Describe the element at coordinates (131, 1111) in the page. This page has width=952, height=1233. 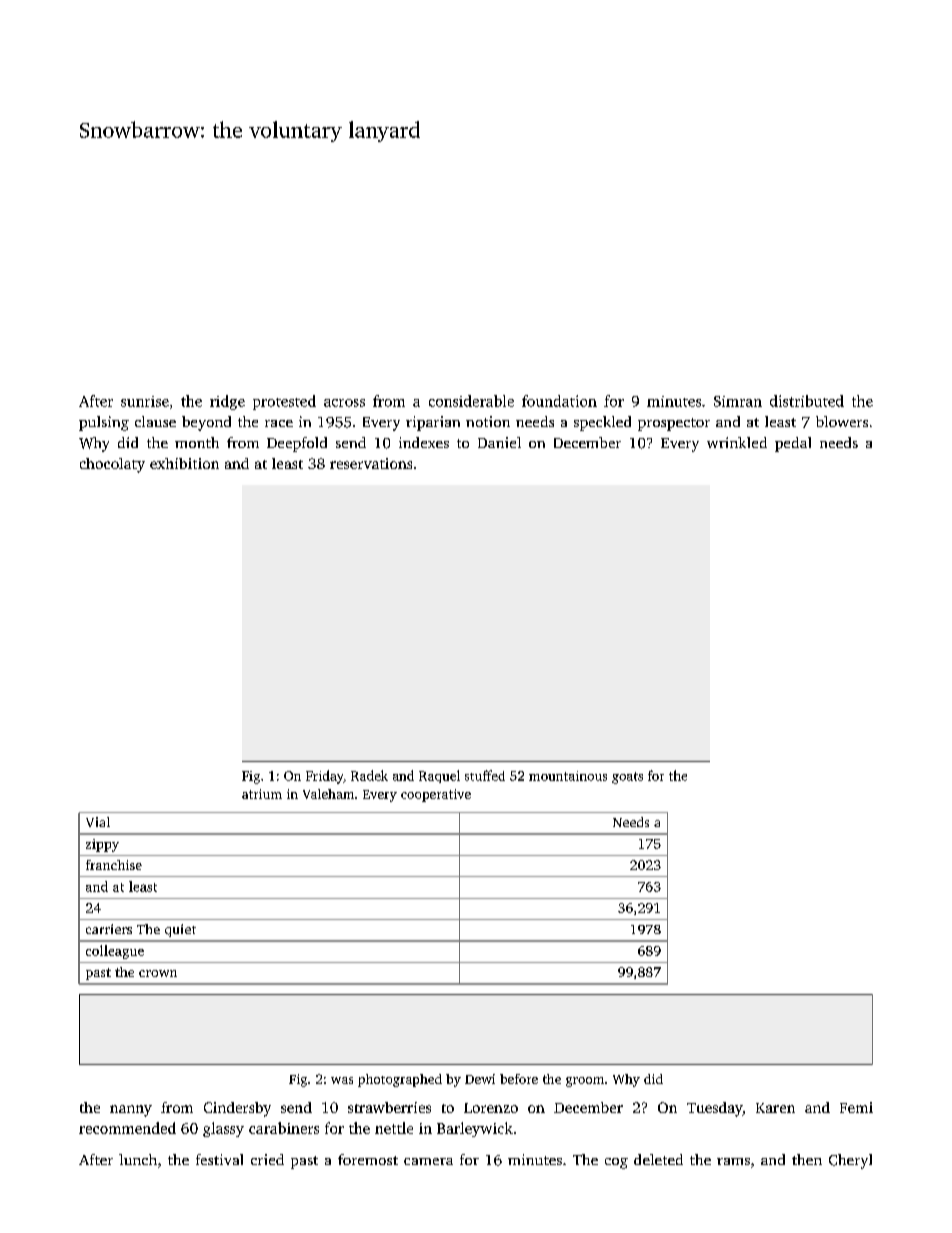
I see `nanny` at that location.
